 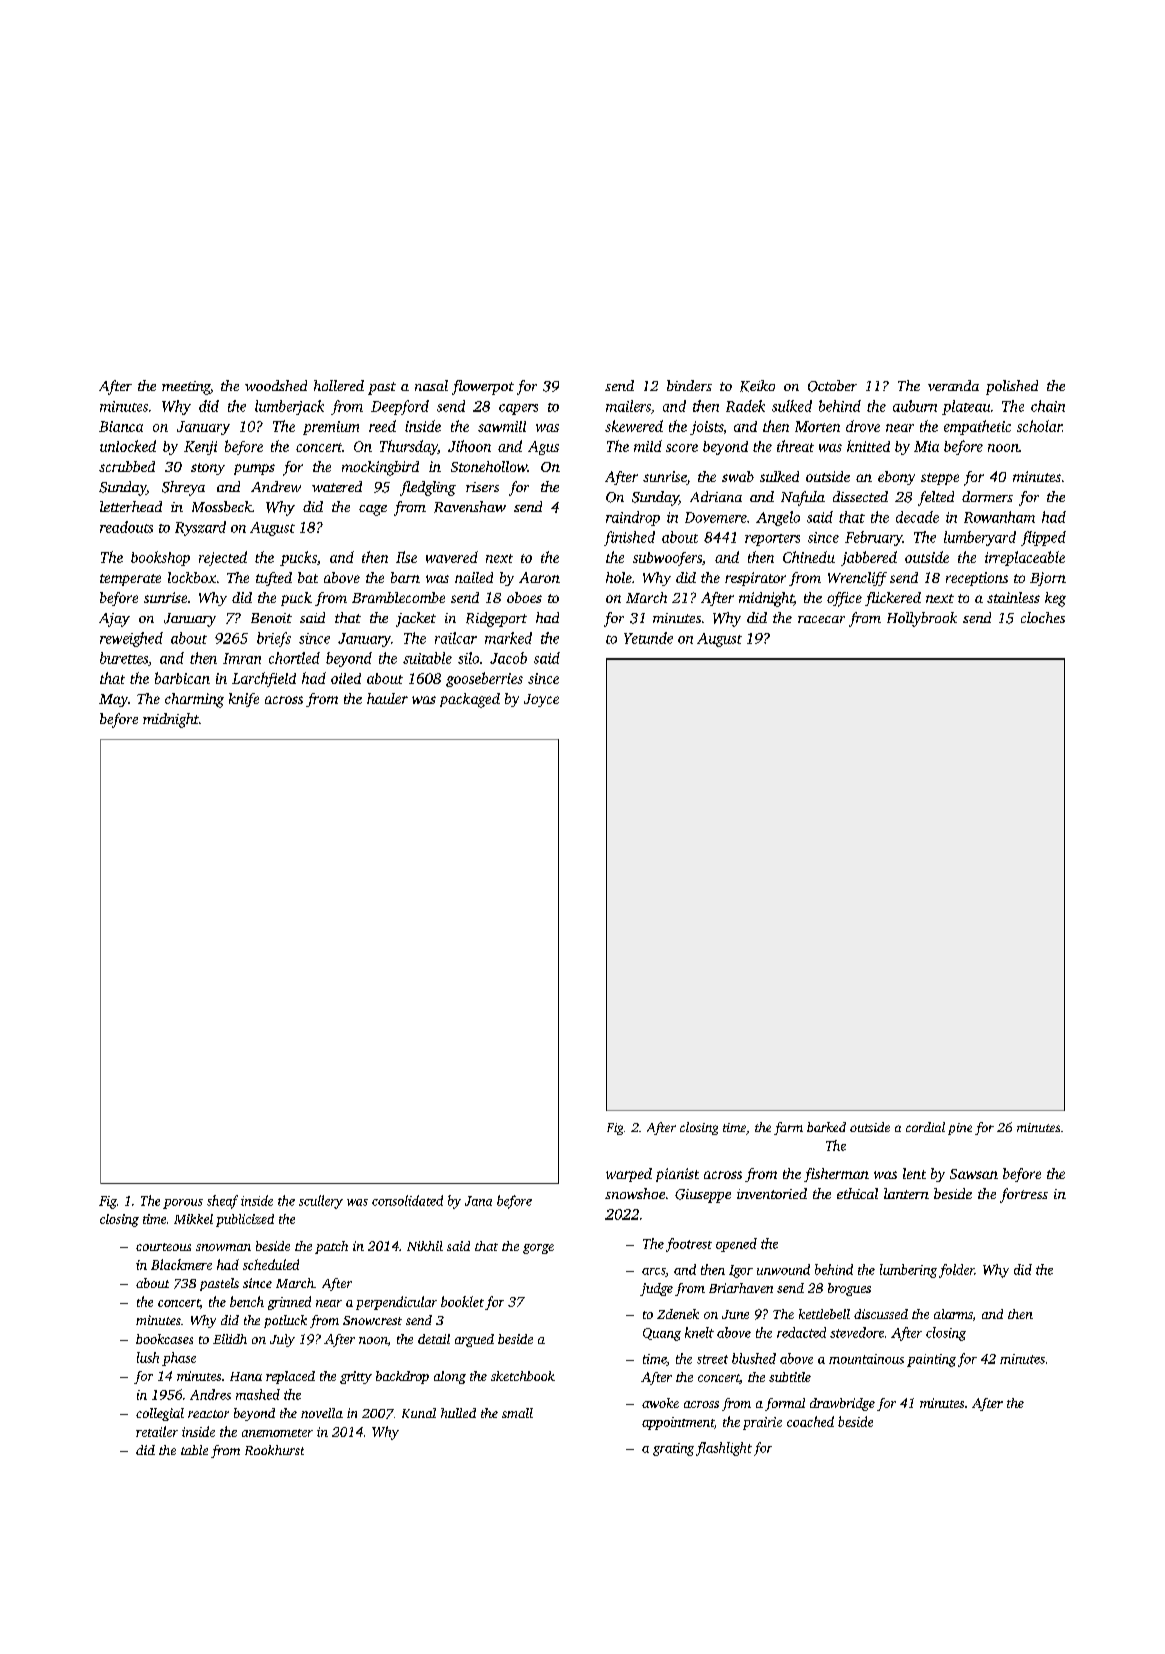 I want to click on Rookhurst, so click(x=274, y=1450).
